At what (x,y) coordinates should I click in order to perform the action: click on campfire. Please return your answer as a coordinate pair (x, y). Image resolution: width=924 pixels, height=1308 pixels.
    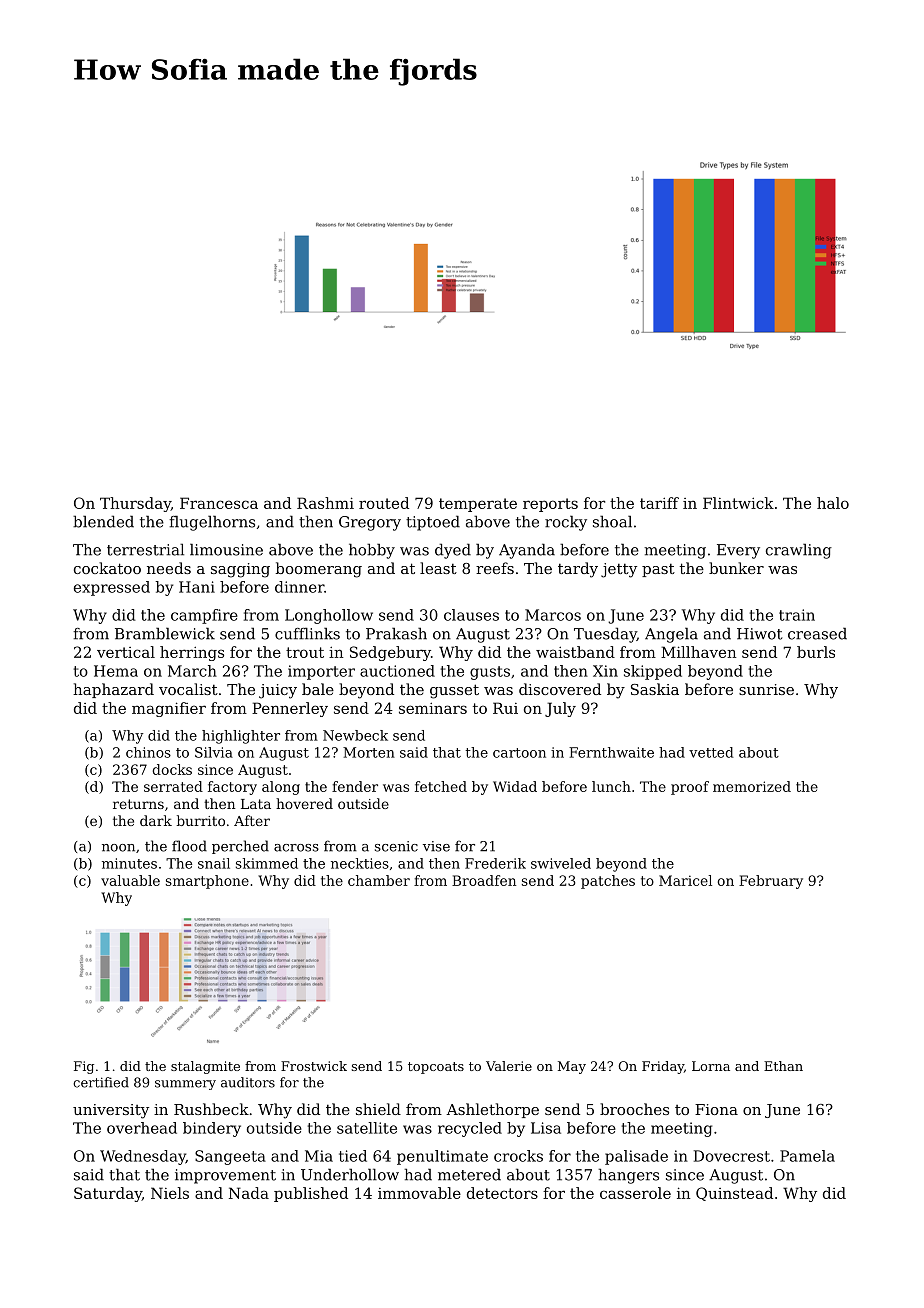
    Looking at the image, I should click on (204, 616).
